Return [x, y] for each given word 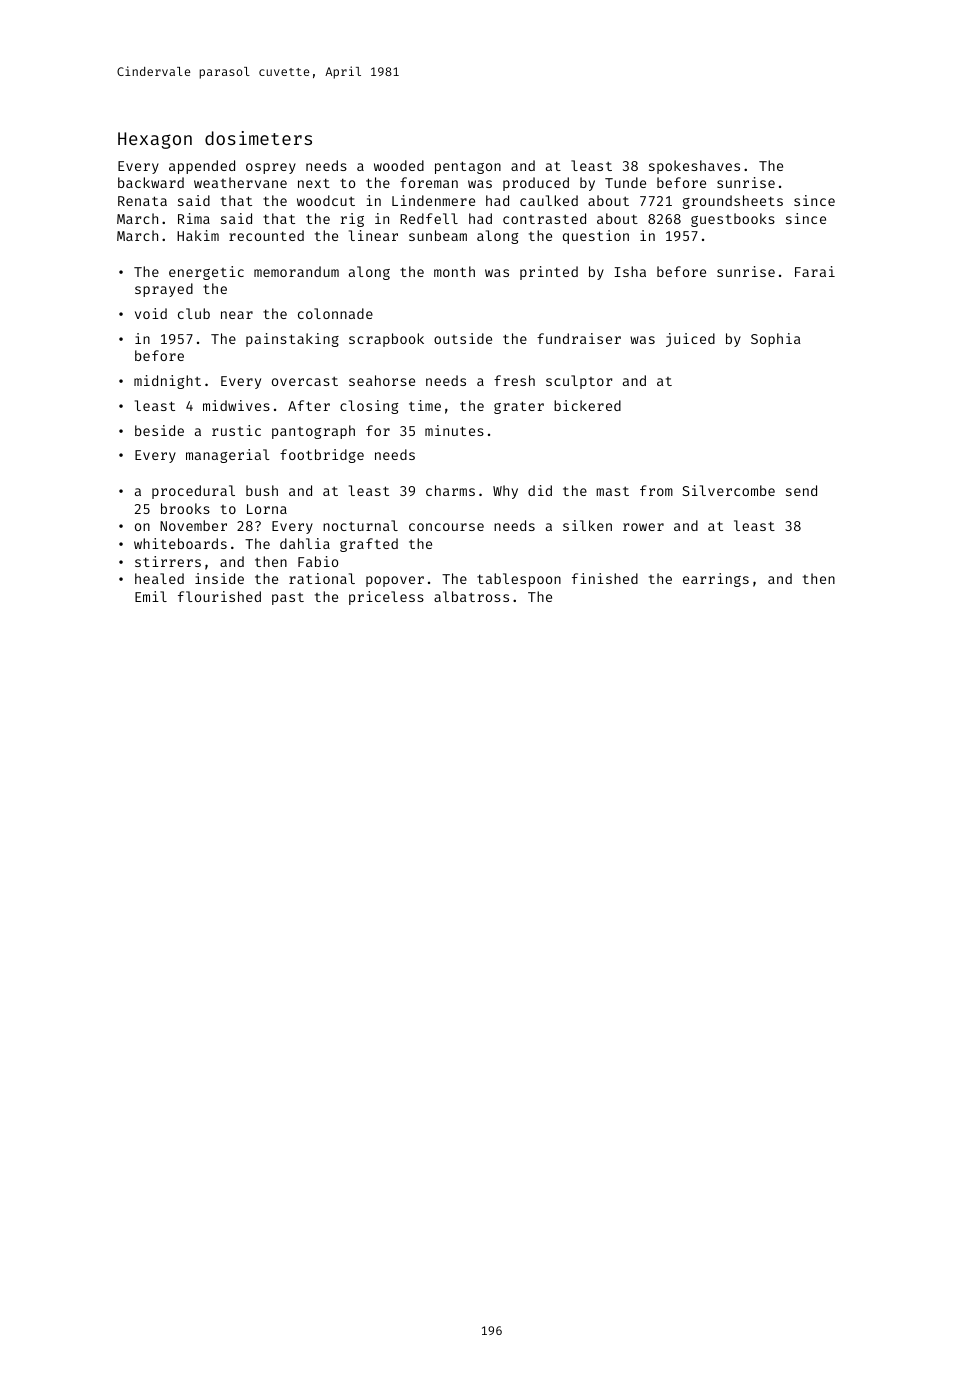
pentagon [468, 167]
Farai [815, 271]
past [288, 599]
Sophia [776, 340]
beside [159, 430]
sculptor [579, 382]
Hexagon [155, 140]
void [151, 313]
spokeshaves [694, 167]
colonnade [335, 313]
